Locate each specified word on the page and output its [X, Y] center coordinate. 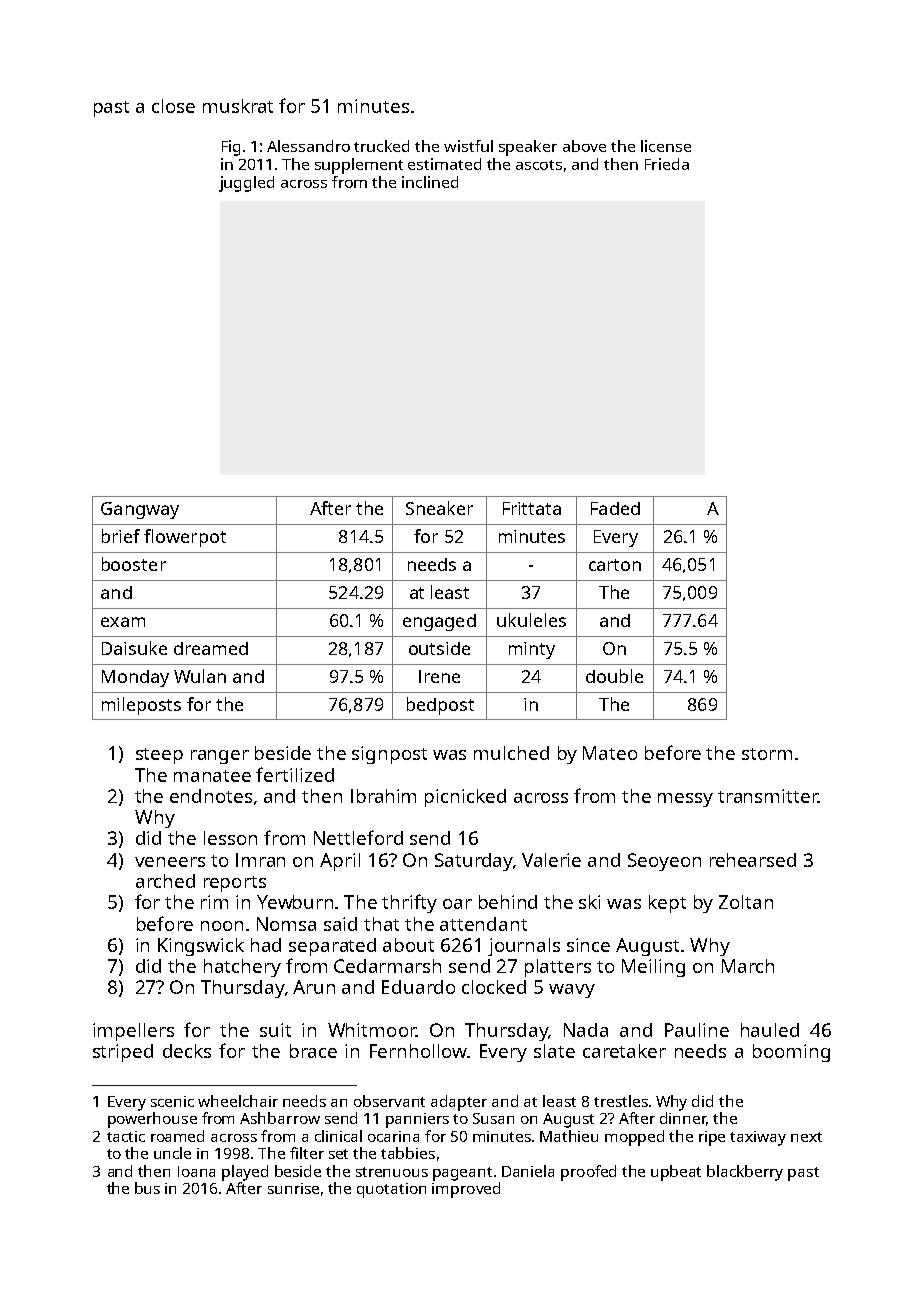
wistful [468, 146]
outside [439, 648]
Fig [231, 148]
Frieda [667, 164]
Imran [260, 860]
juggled [246, 184]
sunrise [293, 1188]
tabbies [408, 1153]
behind [508, 902]
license [666, 146]
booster [134, 564]
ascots [539, 165]
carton [615, 565]
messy [685, 800]
